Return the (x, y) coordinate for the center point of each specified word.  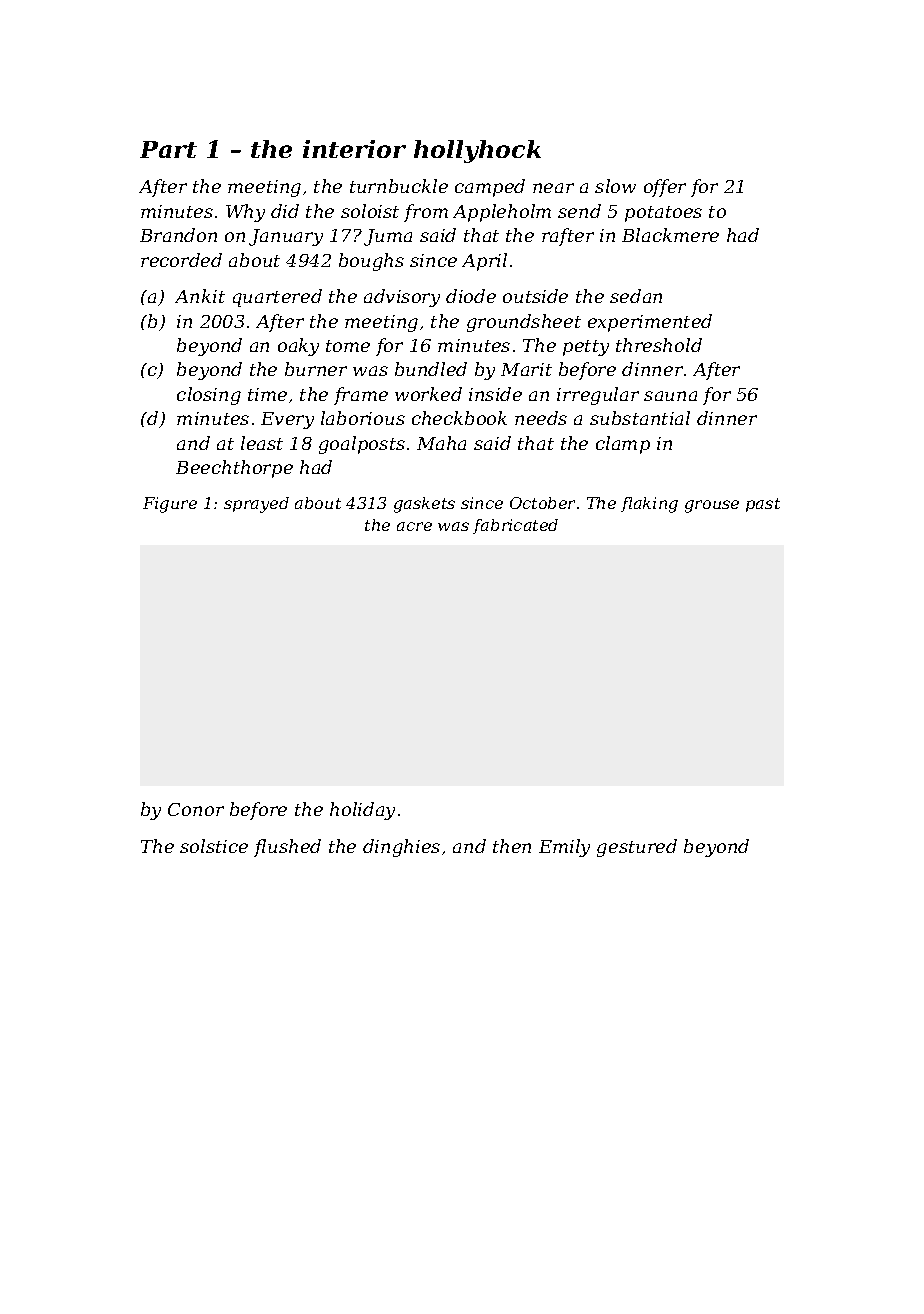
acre (414, 526)
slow (615, 186)
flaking (649, 505)
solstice (214, 846)
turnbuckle (399, 186)
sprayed (256, 505)
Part (168, 149)
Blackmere (670, 235)
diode (471, 296)
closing (209, 396)
